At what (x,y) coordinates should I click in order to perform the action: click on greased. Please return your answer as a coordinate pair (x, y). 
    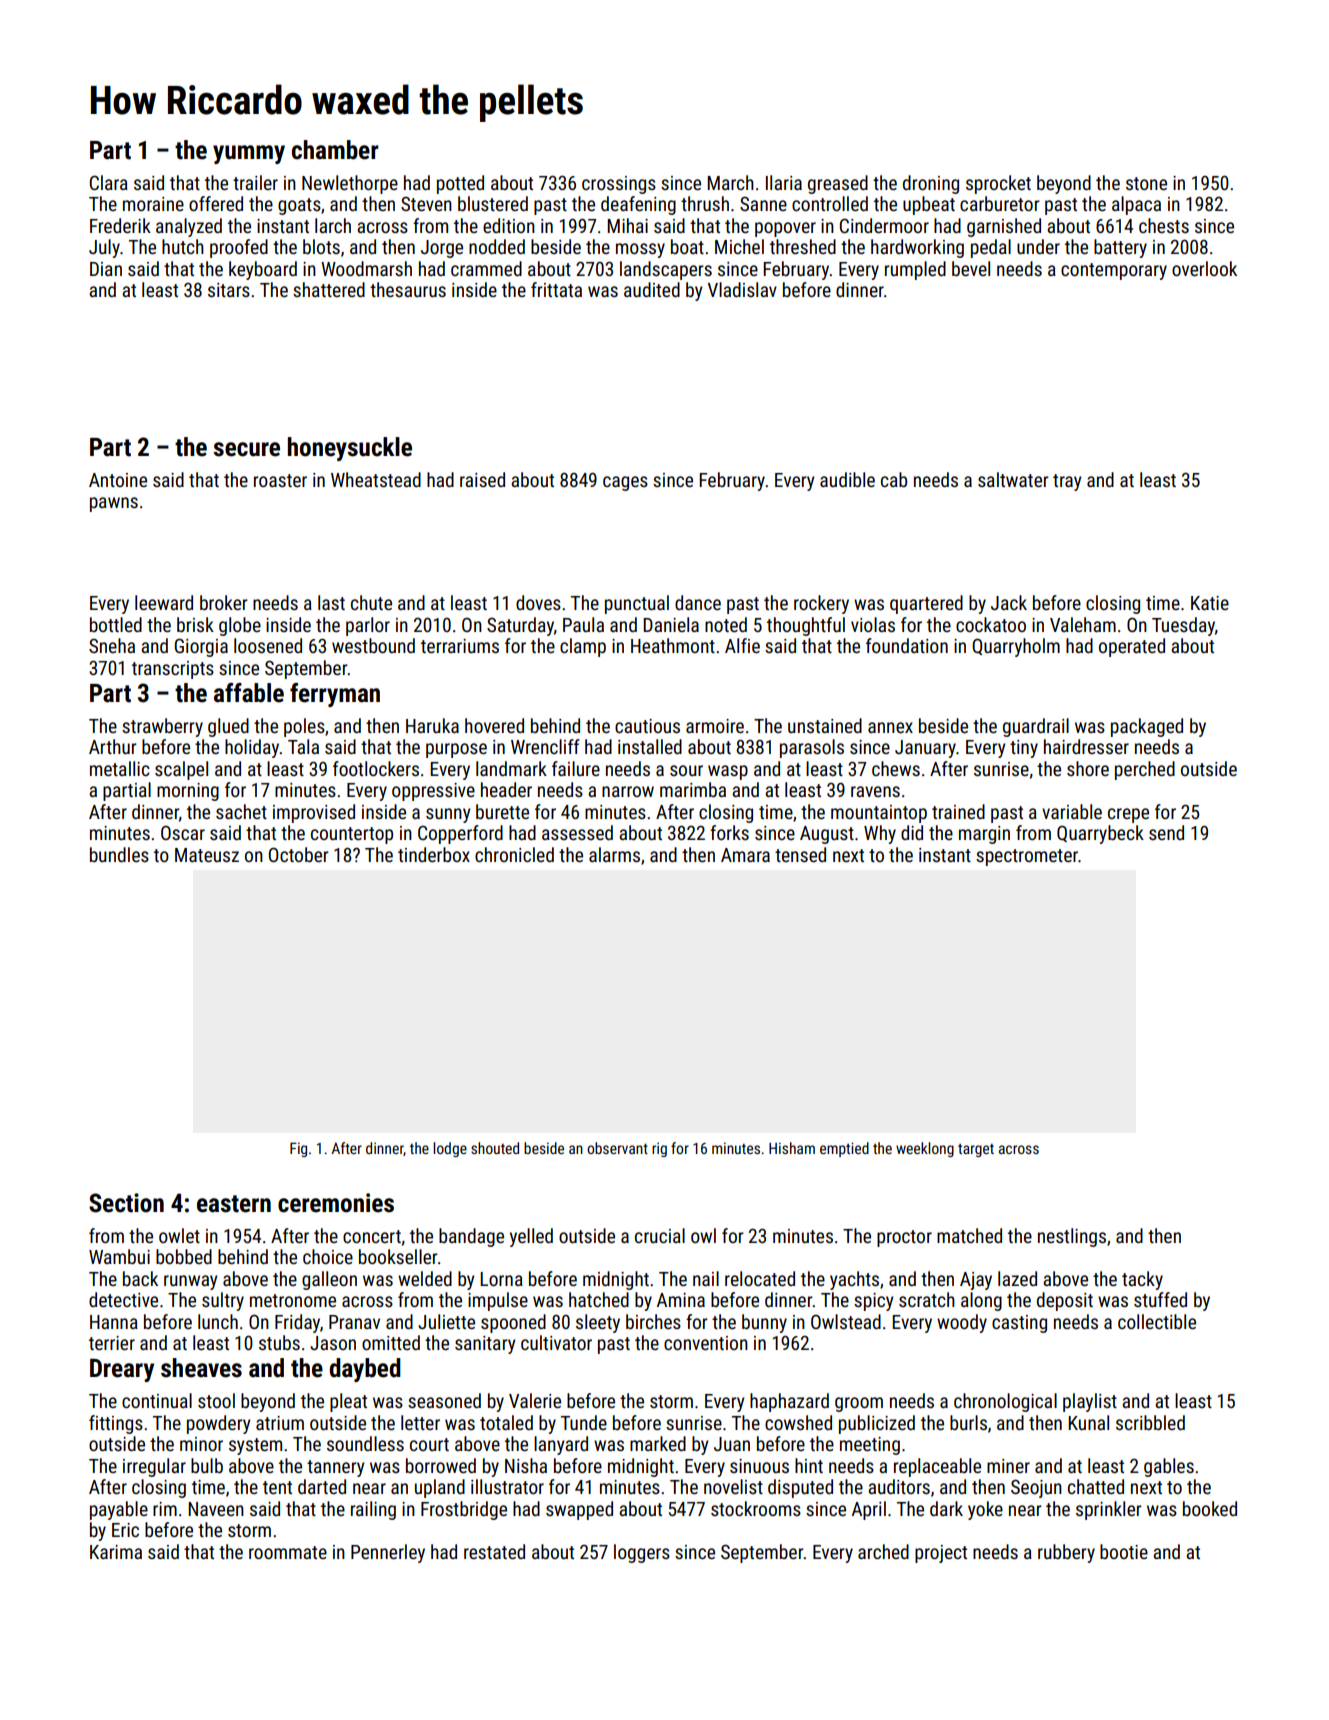
    Looking at the image, I should click on (838, 184).
